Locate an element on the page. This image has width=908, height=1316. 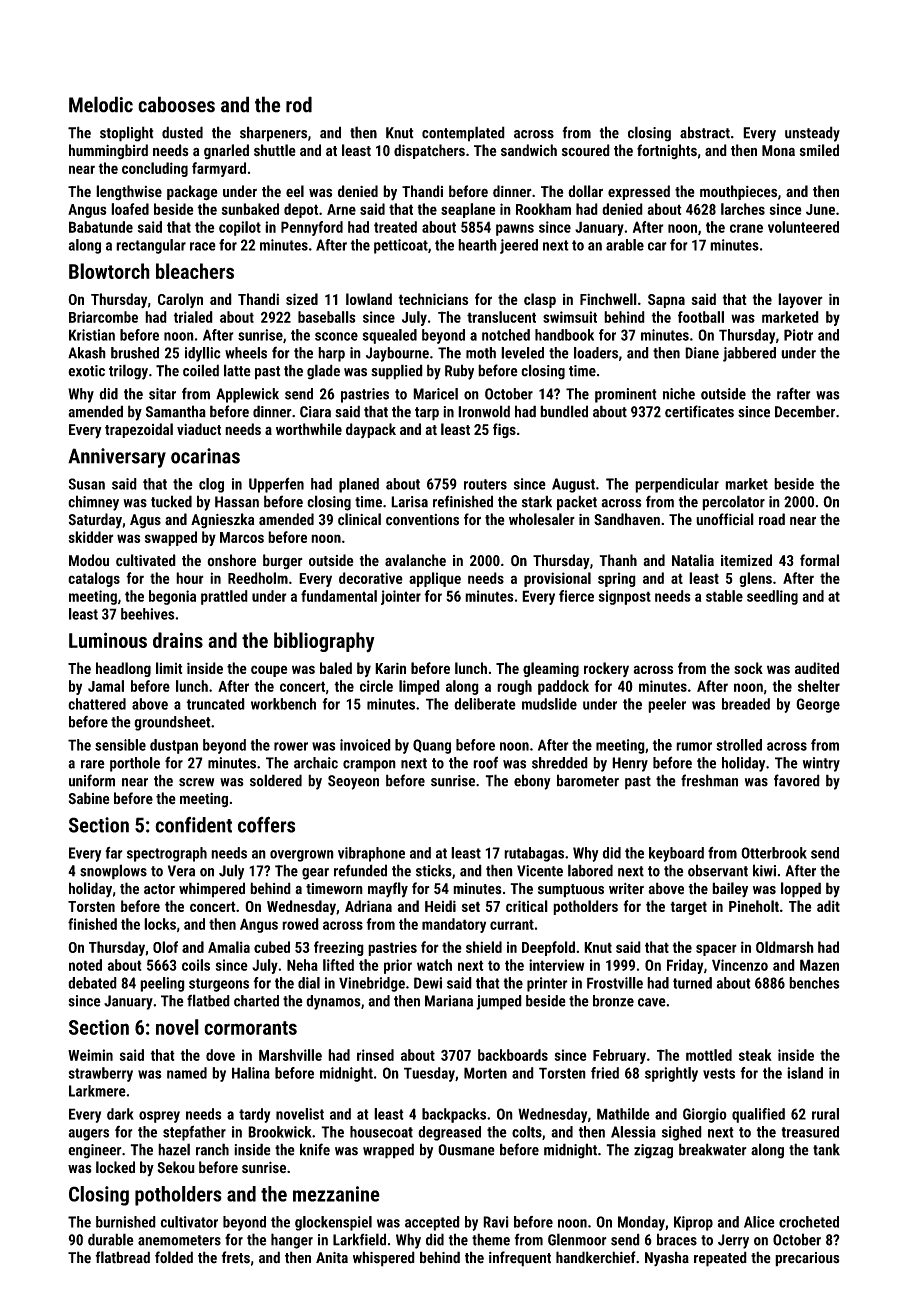
shredded is located at coordinates (560, 763).
